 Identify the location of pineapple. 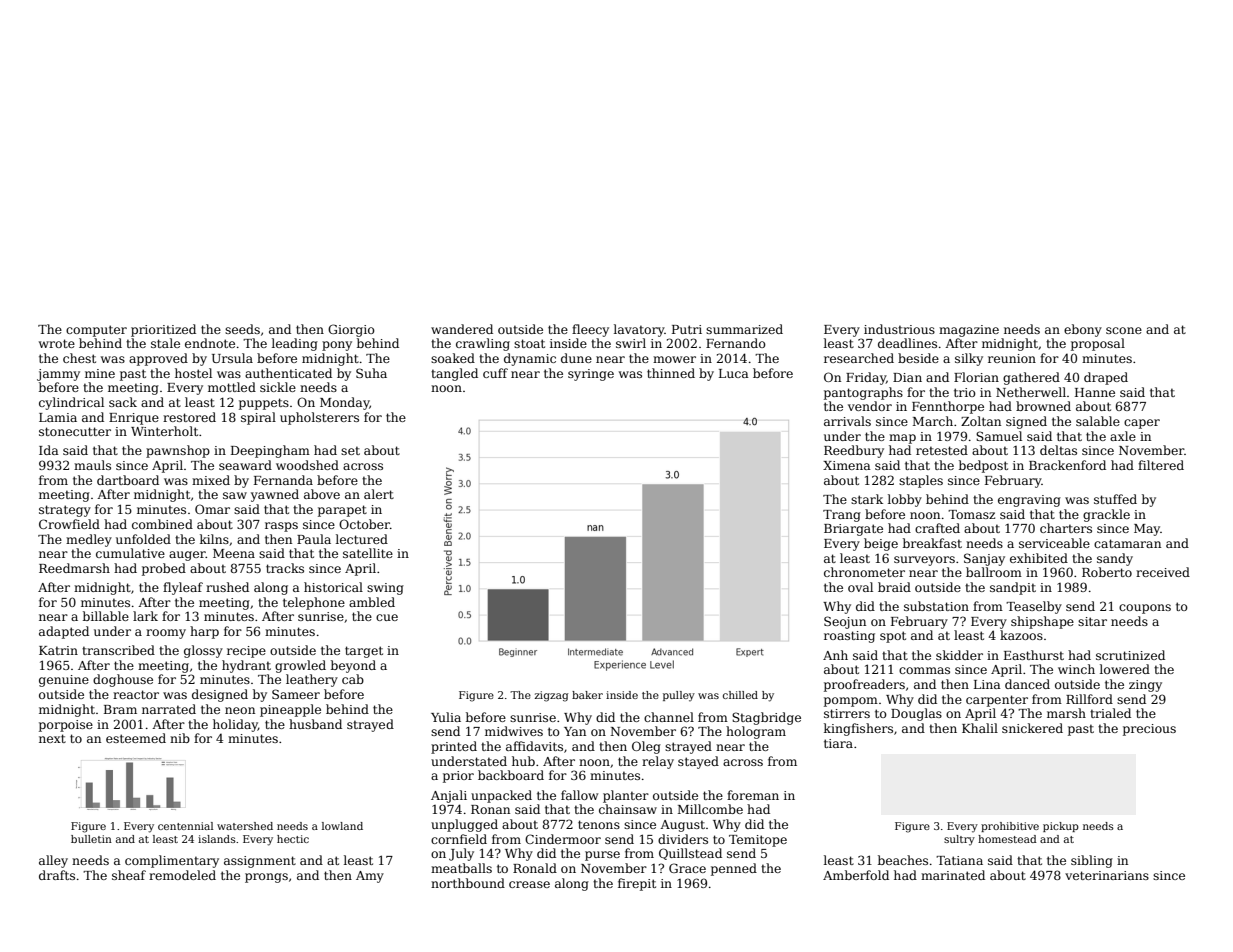
(290, 710).
